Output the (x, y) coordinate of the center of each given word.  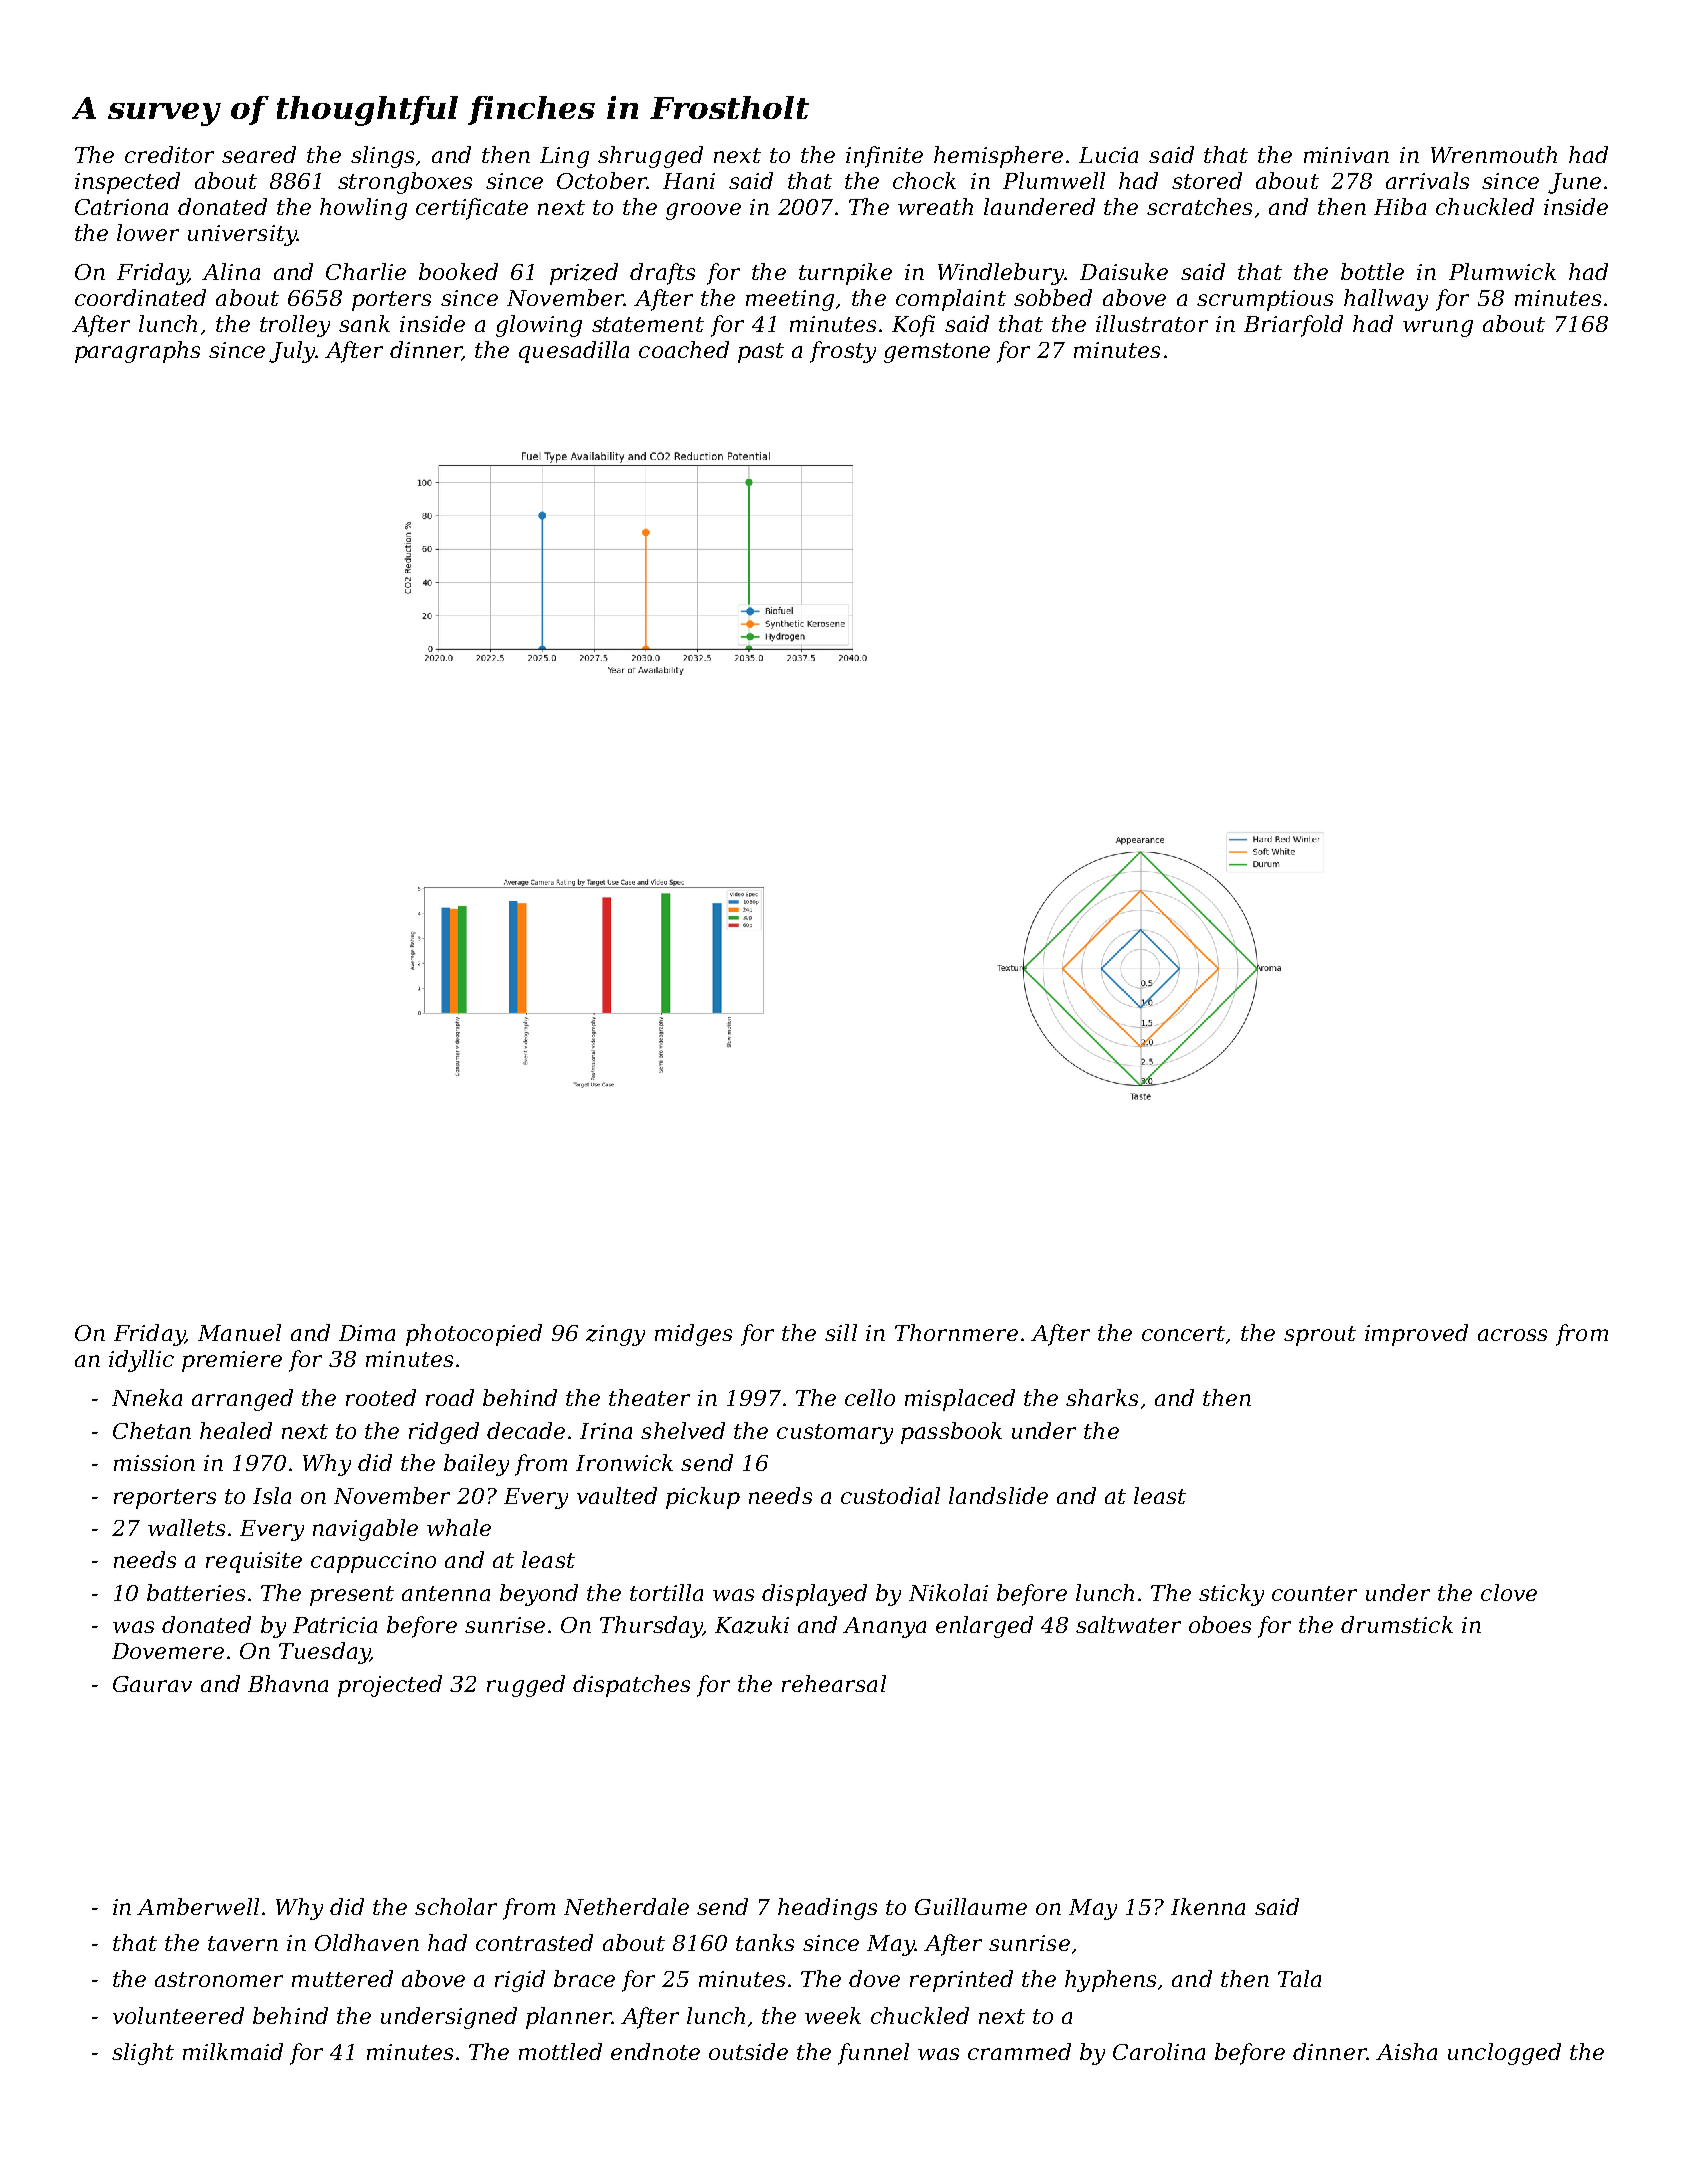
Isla (272, 1495)
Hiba (1400, 206)
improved (1416, 1335)
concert (1183, 1333)
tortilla (666, 1592)
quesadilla (574, 352)
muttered (342, 1978)
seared (259, 154)
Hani (689, 181)
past (761, 353)
